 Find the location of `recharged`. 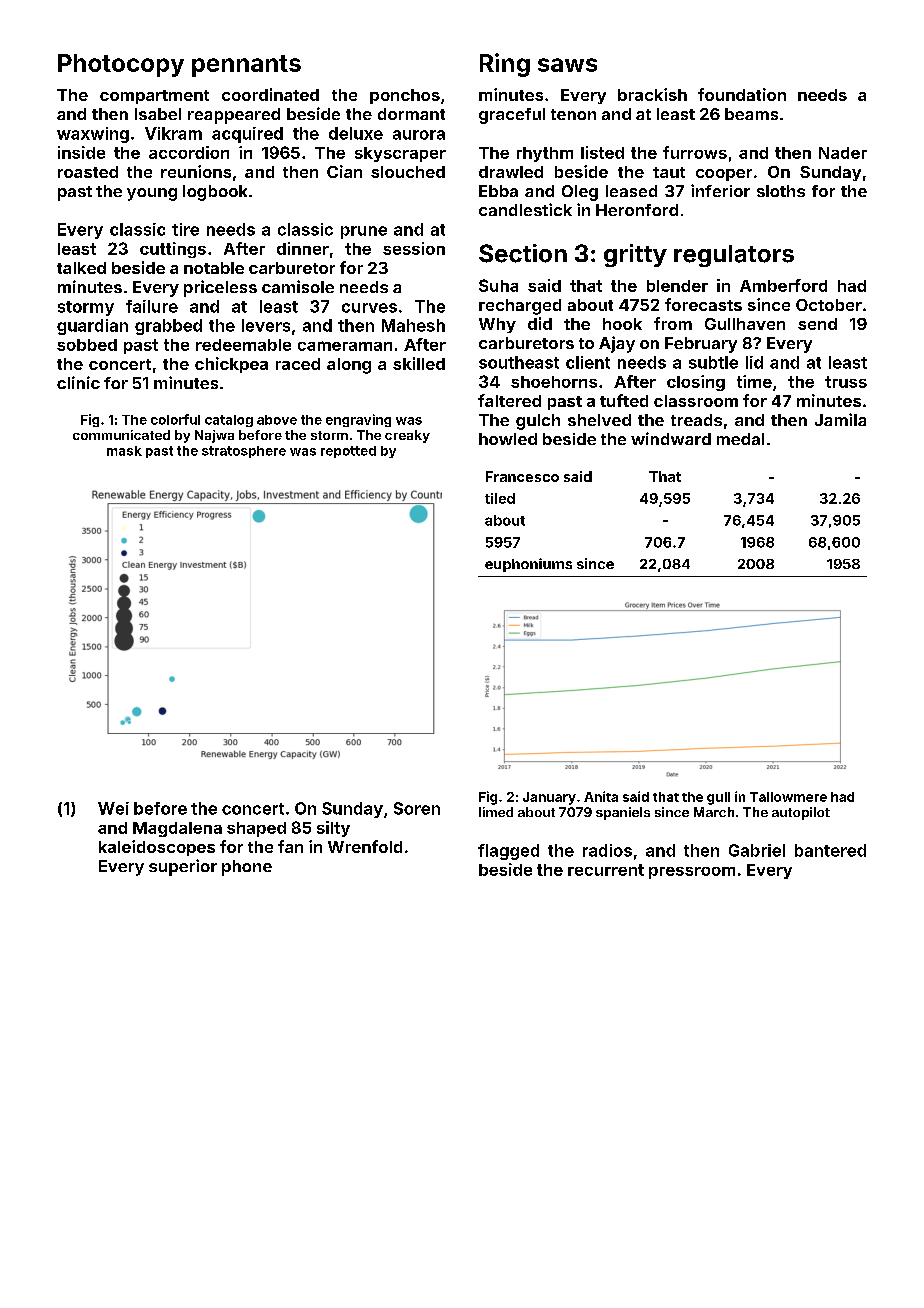

recharged is located at coordinates (520, 307).
